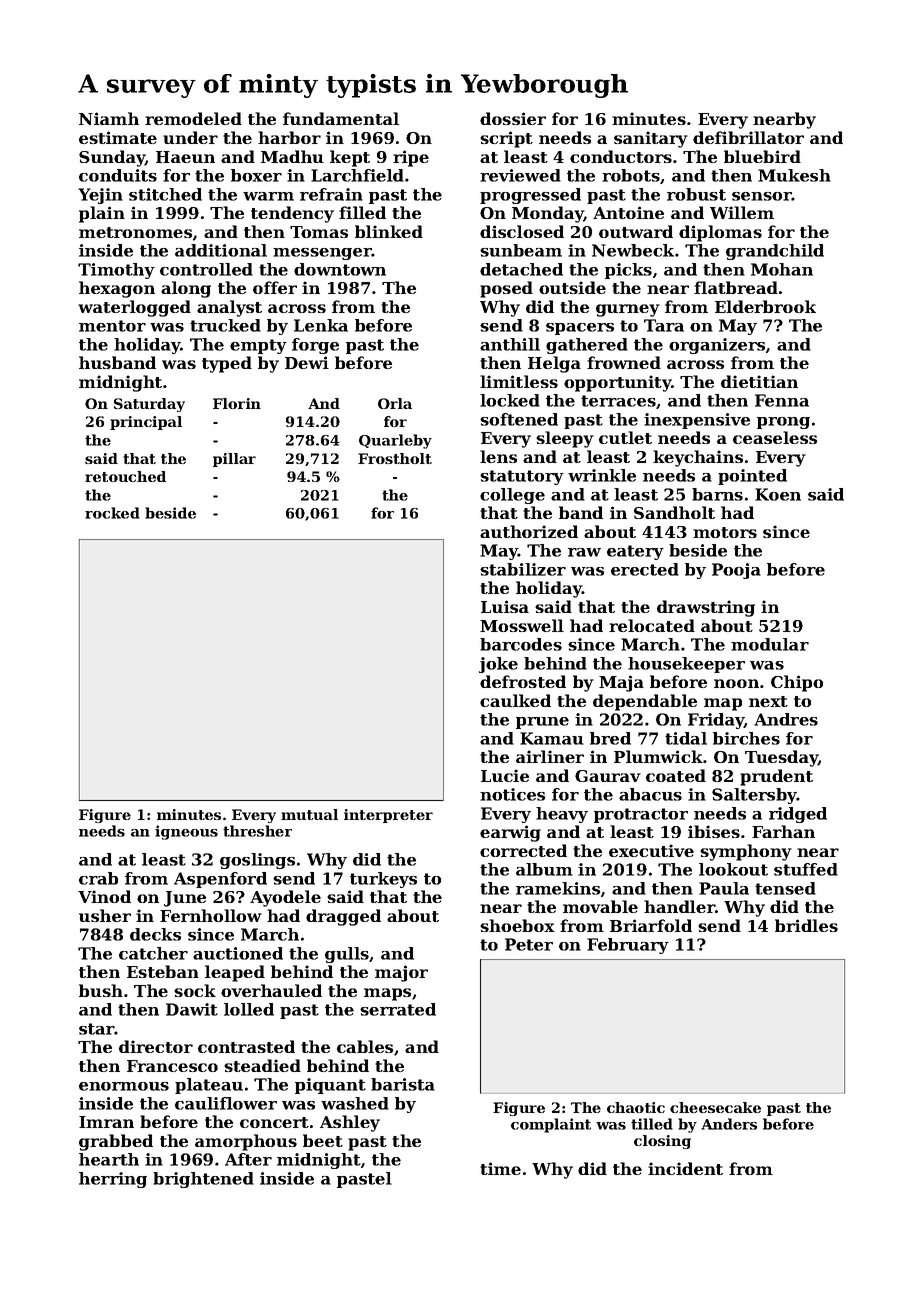 Image resolution: width=924 pixels, height=1308 pixels. What do you see at coordinates (343, 917) in the page?
I see `dragged` at bounding box center [343, 917].
